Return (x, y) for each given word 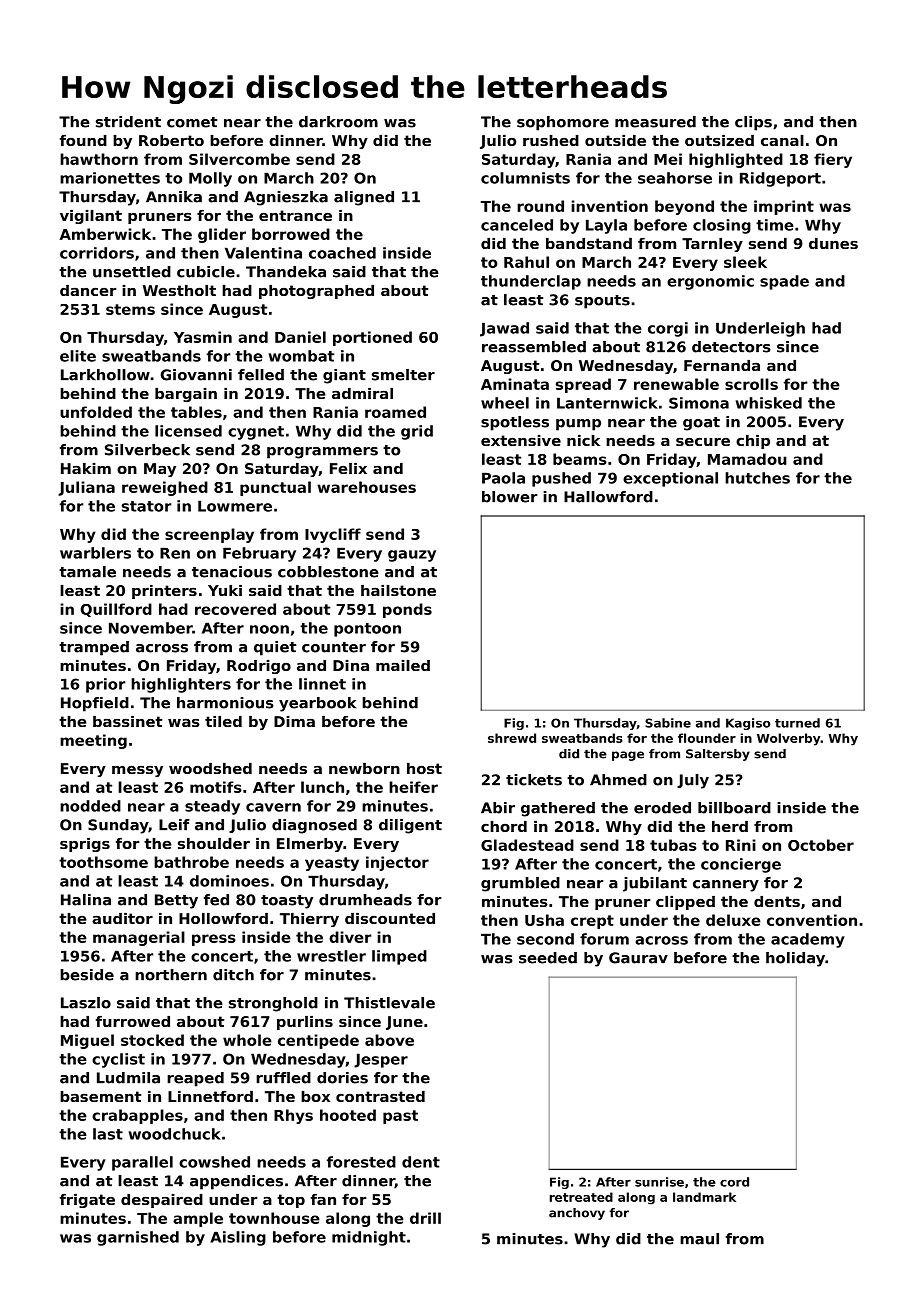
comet (192, 122)
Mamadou (747, 459)
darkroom (338, 122)
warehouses (366, 487)
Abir (498, 808)
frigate (87, 1201)
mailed (403, 665)
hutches (757, 478)
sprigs (85, 845)
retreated (581, 1197)
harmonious (225, 703)
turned (797, 723)
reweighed (165, 488)
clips (753, 123)
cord (734, 1182)
